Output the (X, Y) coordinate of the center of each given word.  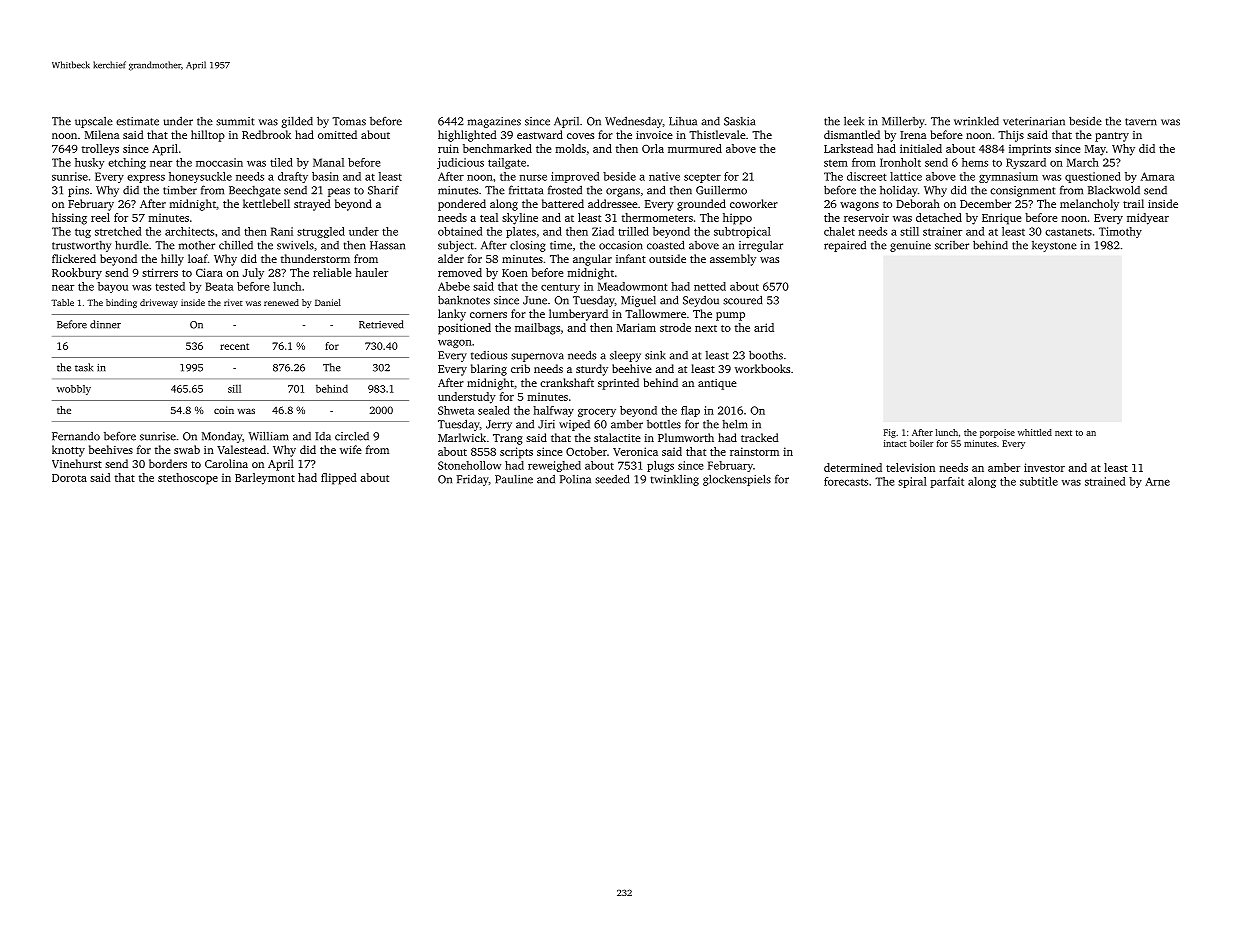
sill (234, 388)
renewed (281, 302)
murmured (695, 148)
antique (717, 384)
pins (78, 191)
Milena (102, 134)
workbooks (762, 368)
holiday (899, 191)
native (664, 176)
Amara (1157, 176)
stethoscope (188, 479)
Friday (473, 480)
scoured (742, 300)
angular (592, 260)
